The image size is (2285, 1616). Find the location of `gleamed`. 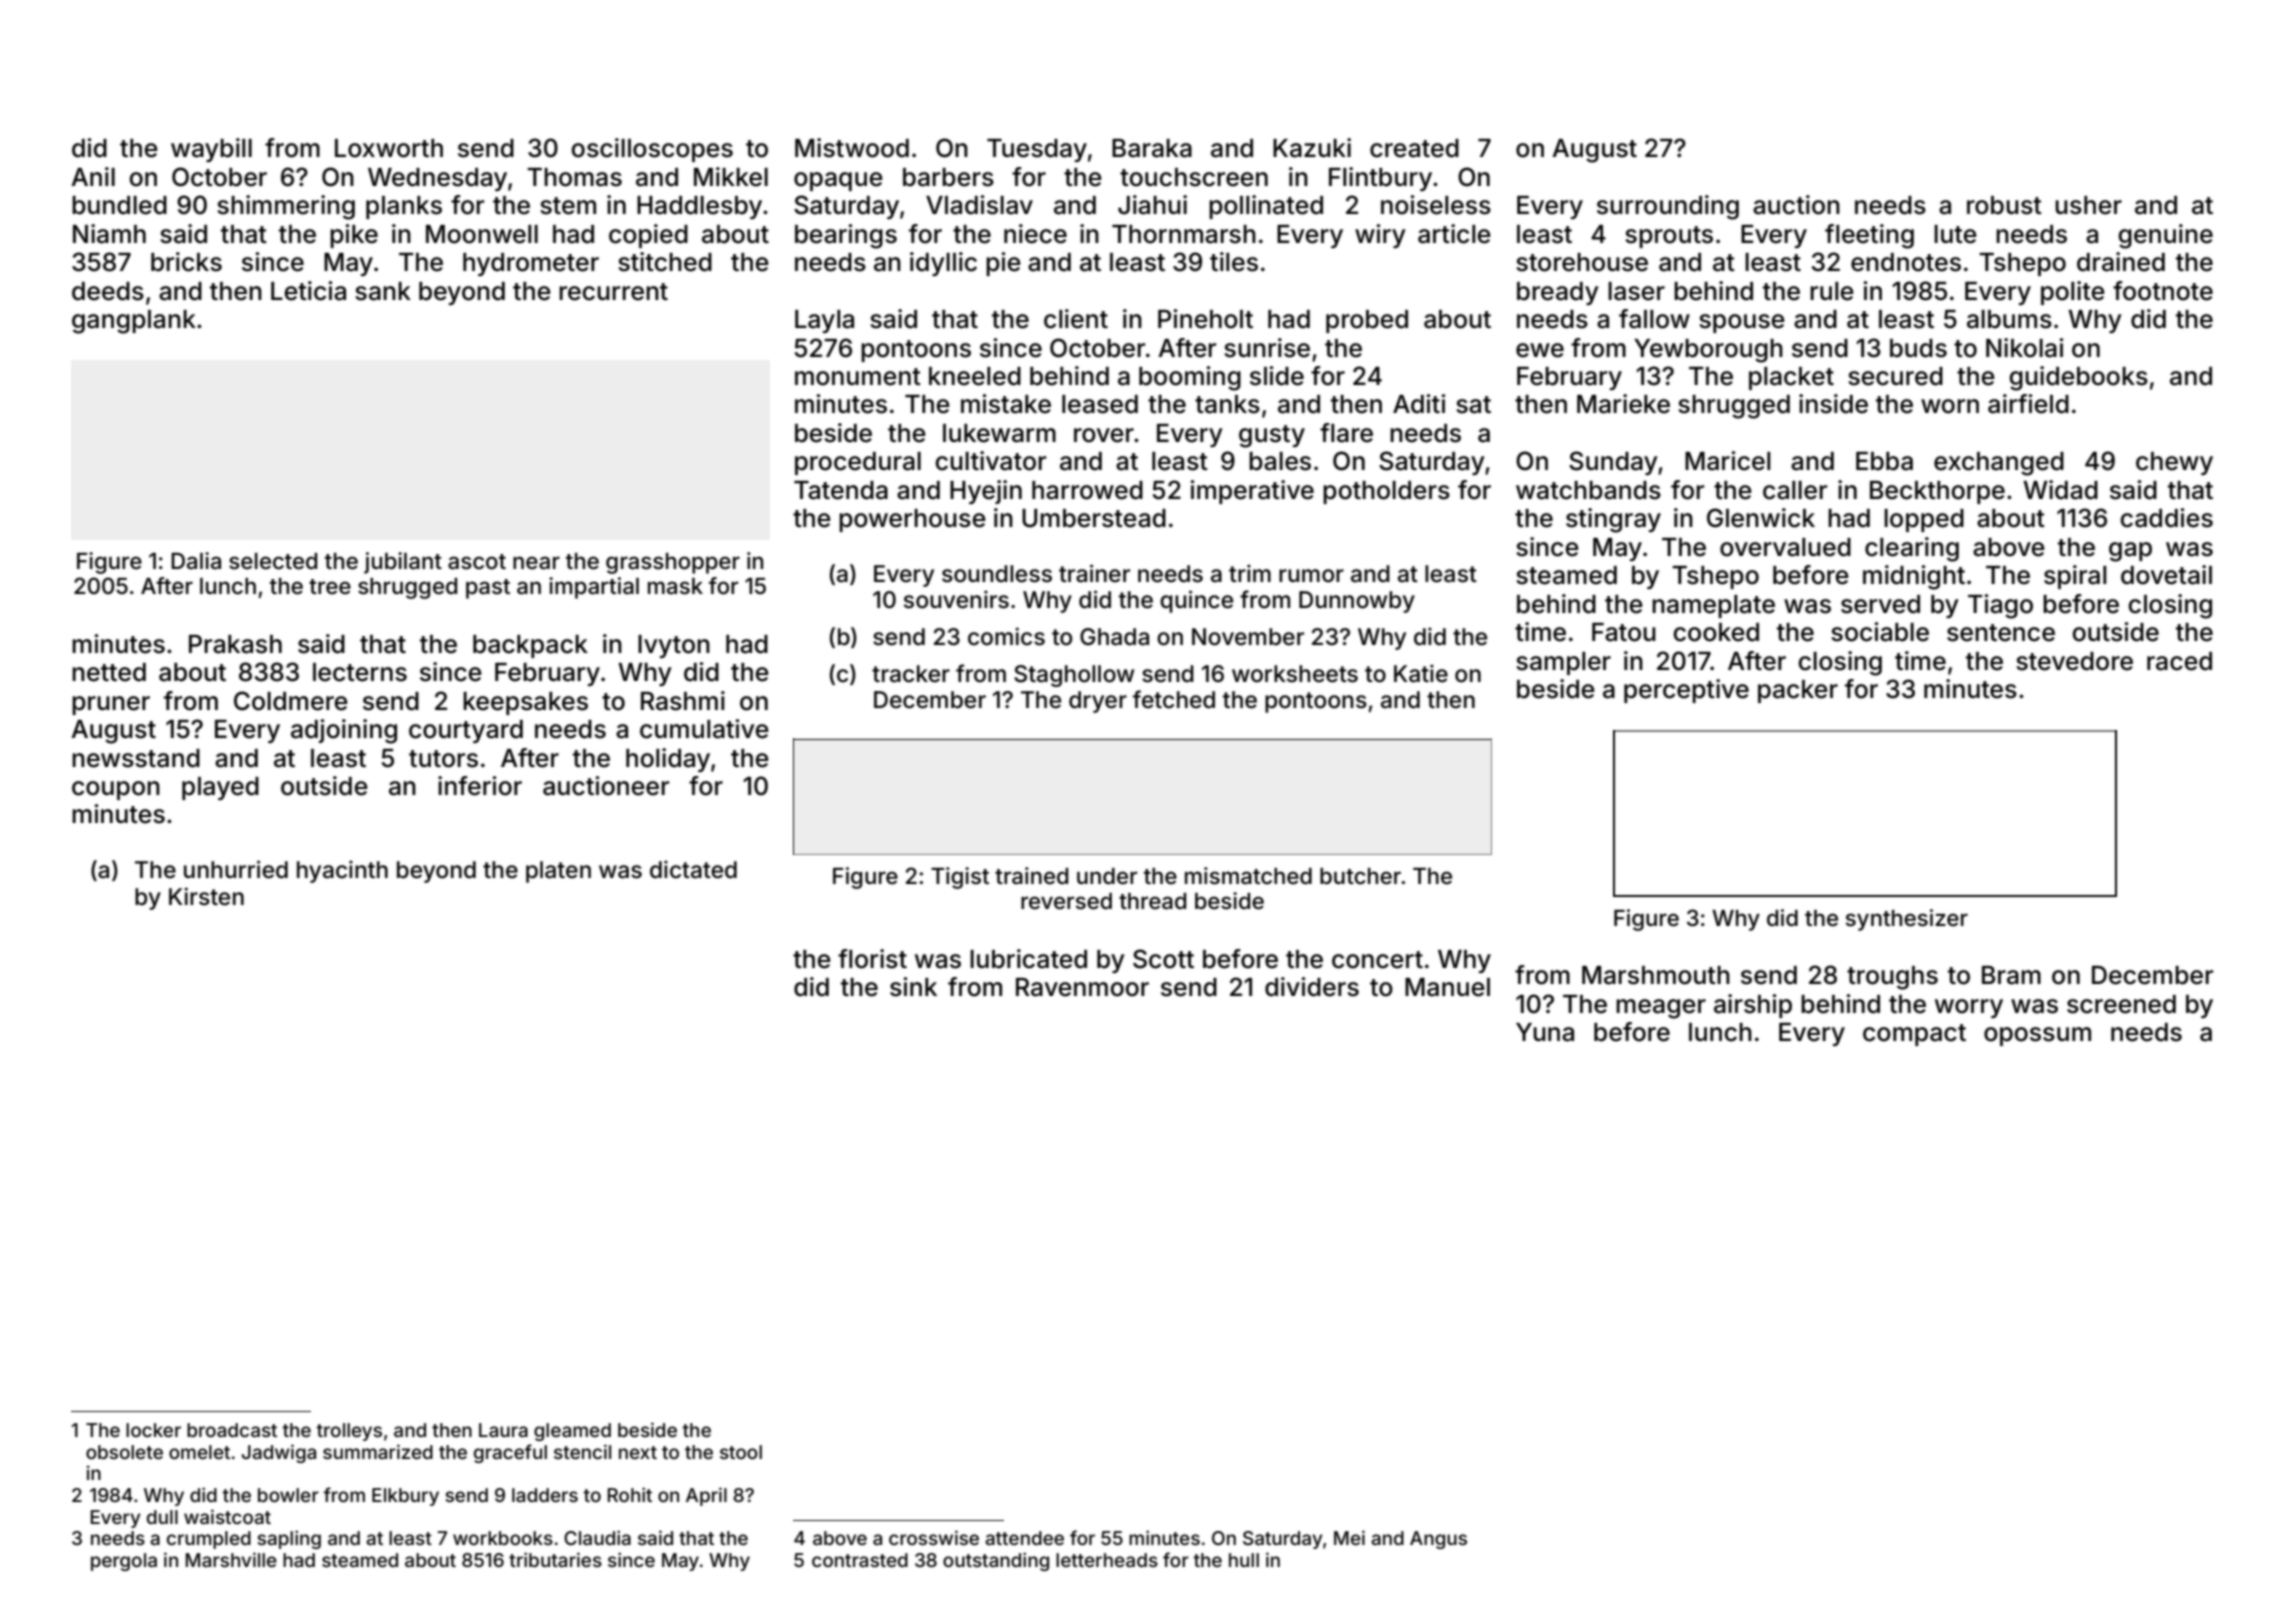

gleamed is located at coordinates (572, 1432).
